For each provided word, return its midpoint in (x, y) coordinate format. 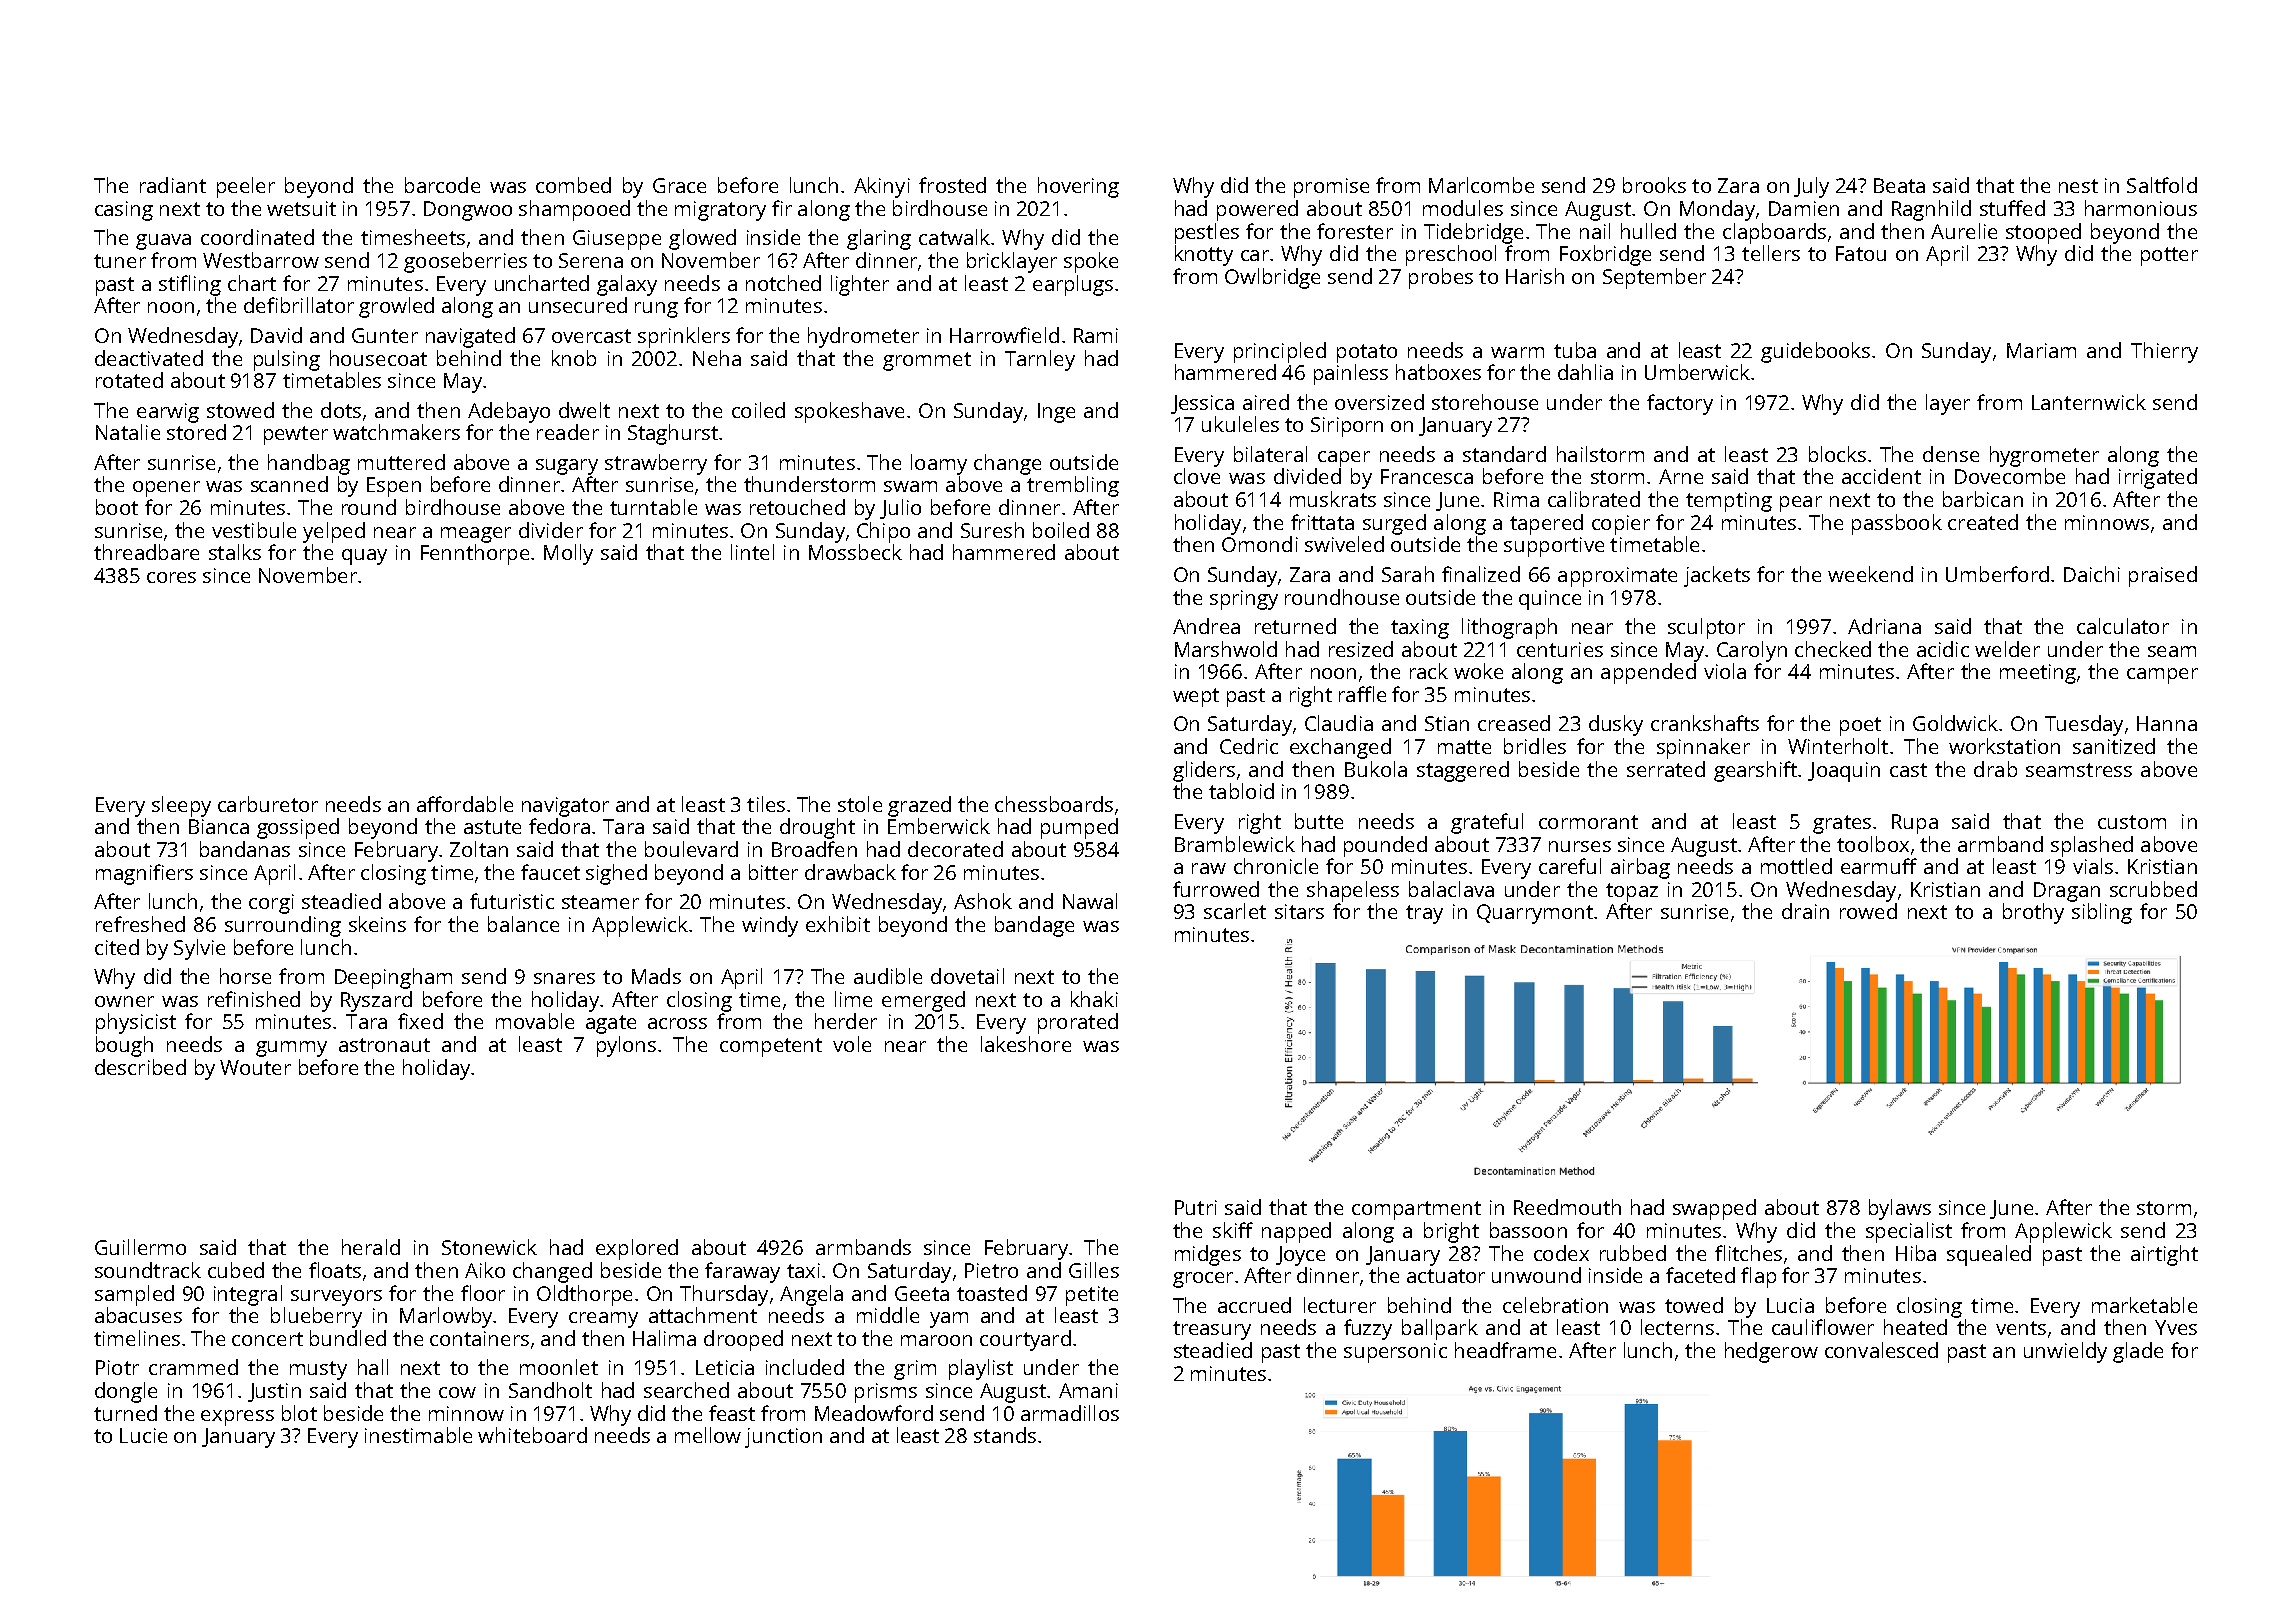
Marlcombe (1481, 185)
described (140, 1067)
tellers (1771, 253)
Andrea (1206, 626)
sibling (2102, 913)
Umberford (1997, 574)
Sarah (1408, 574)
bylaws (1900, 1209)
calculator (2123, 626)
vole (852, 1044)
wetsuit (301, 208)
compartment (1416, 1210)
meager (476, 535)
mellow (708, 1435)
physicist (136, 1023)
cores (171, 577)
